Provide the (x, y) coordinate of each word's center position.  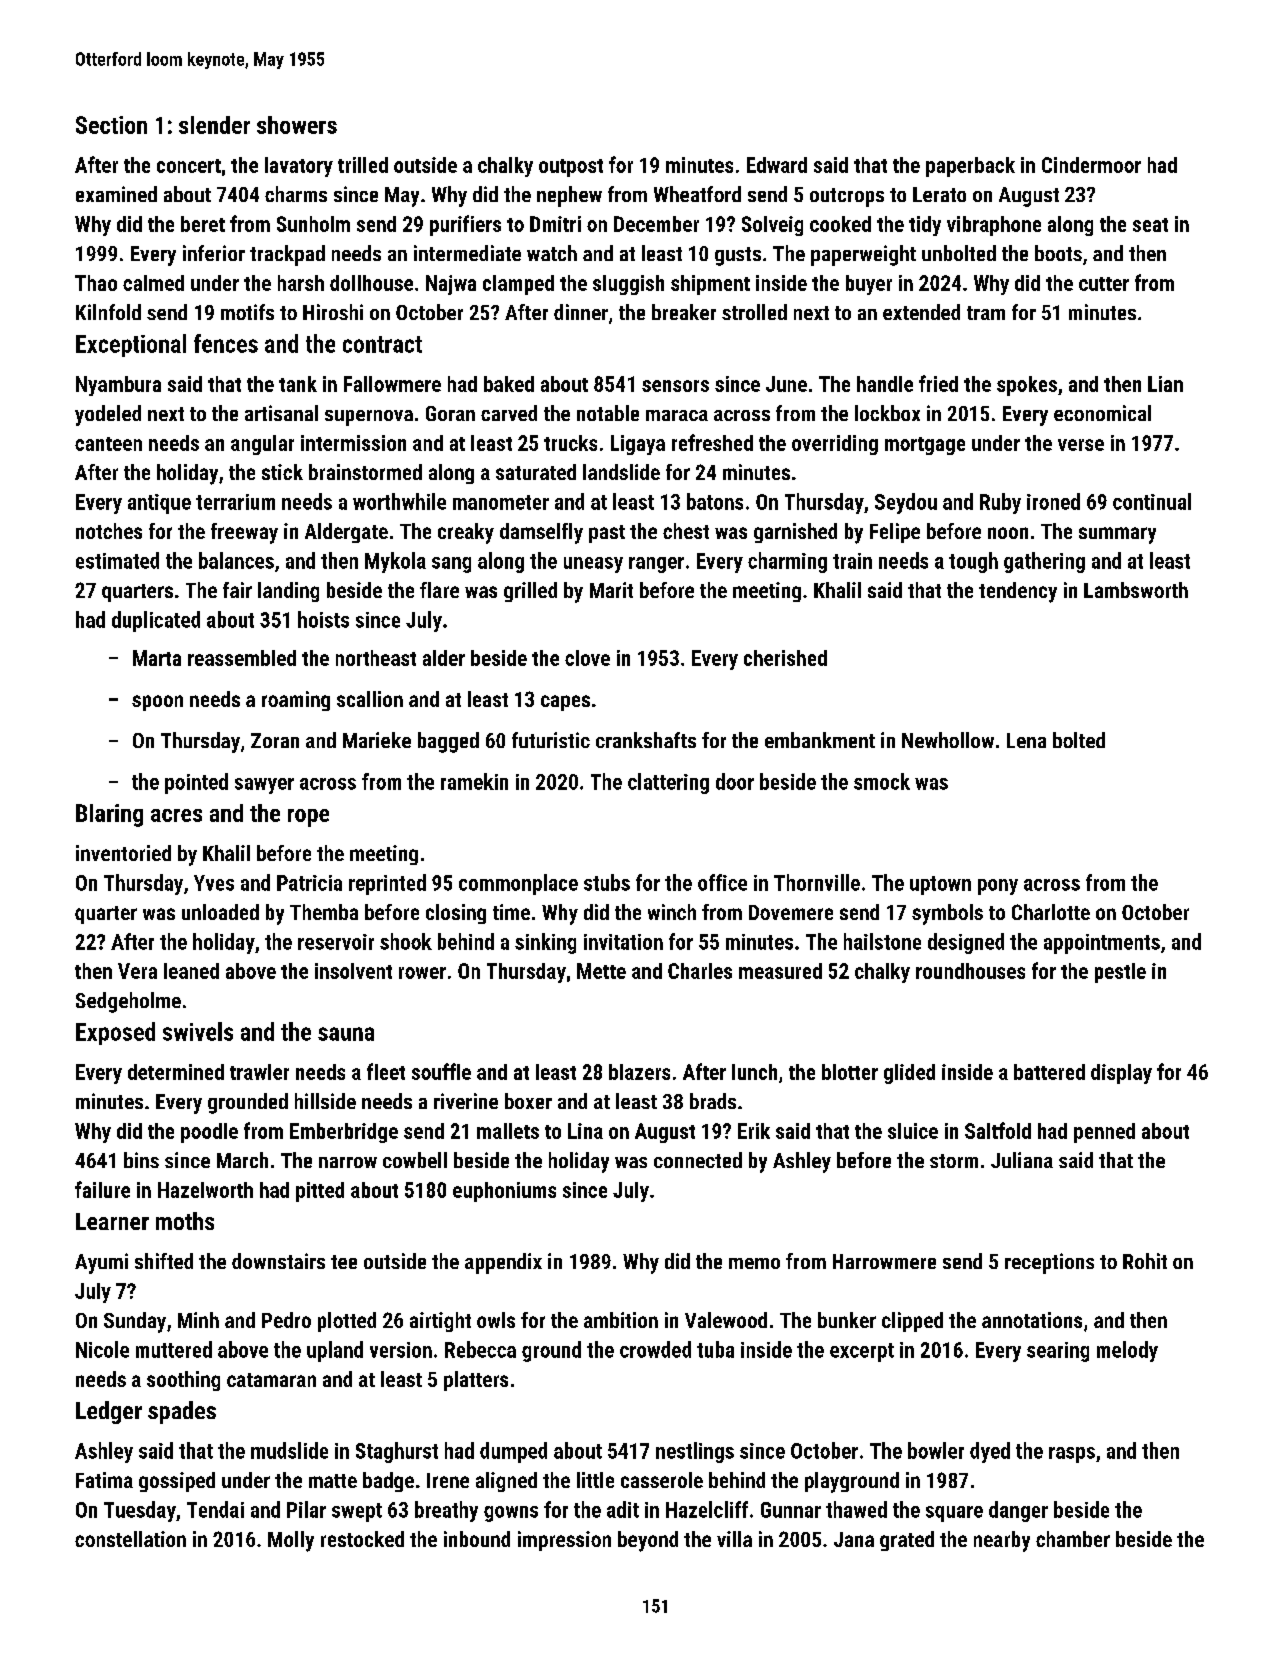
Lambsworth (1136, 590)
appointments (1102, 944)
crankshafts (646, 740)
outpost (571, 168)
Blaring (109, 815)
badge (388, 1482)
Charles (700, 971)
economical (1102, 413)
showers (297, 125)
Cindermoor (1091, 165)
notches (109, 531)
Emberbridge (344, 1133)
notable (608, 413)
